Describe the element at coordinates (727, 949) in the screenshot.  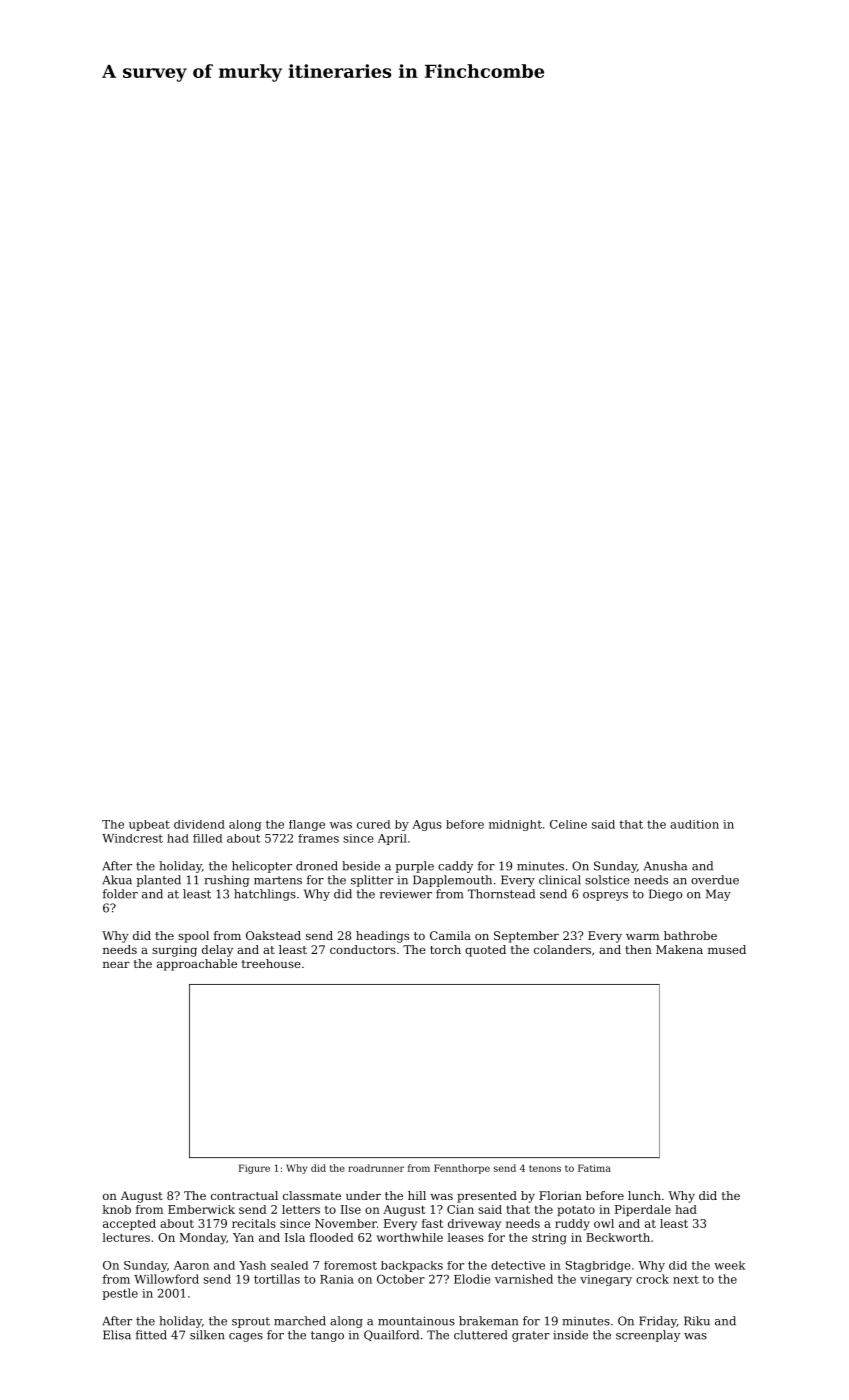
I see `mused` at that location.
